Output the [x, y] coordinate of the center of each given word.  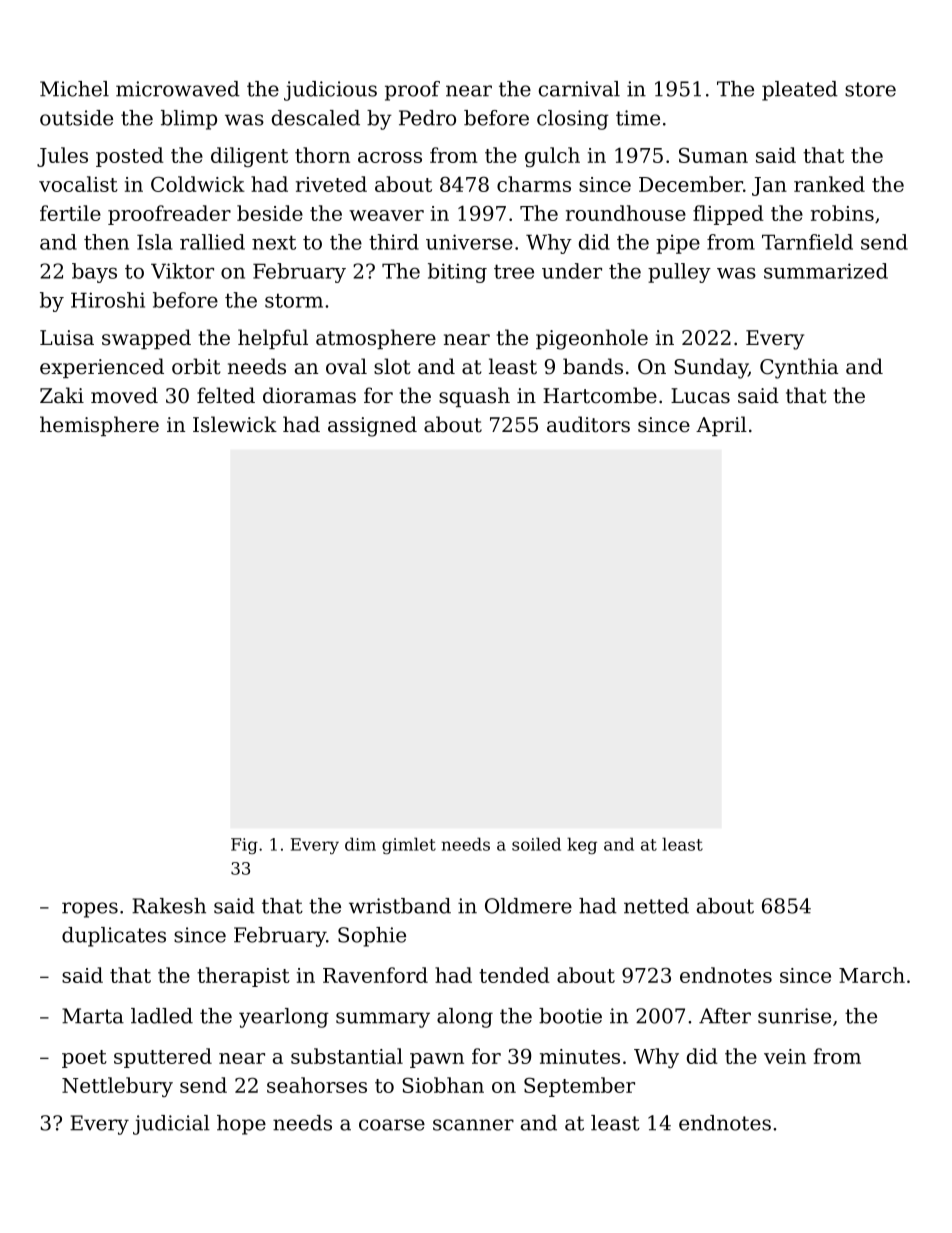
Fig [244, 846]
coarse [392, 1125]
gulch [552, 157]
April [721, 426]
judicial [171, 1125]
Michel [74, 89]
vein [785, 1056]
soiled [536, 844]
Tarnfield [807, 242]
